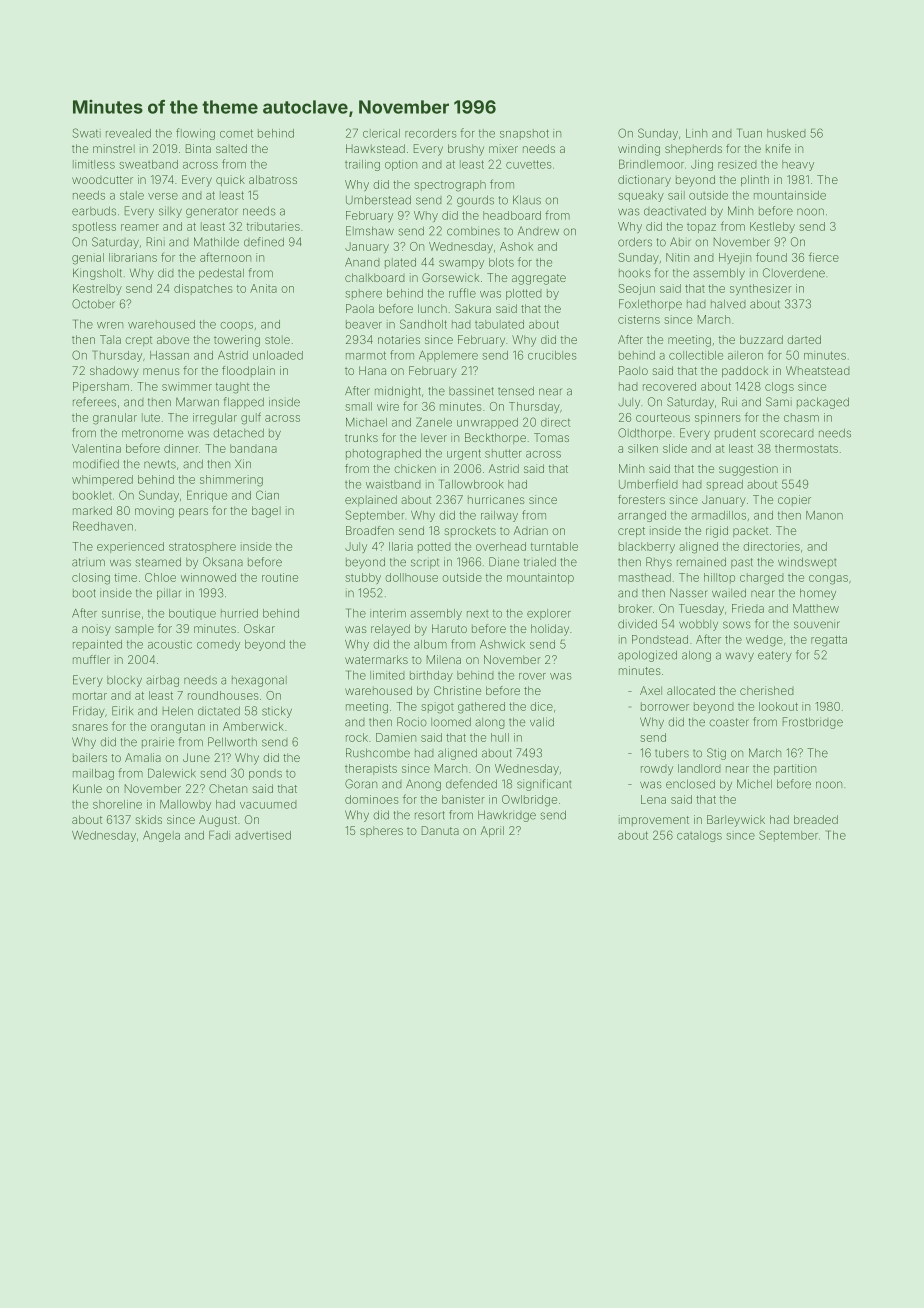 This document has width=924, height=1308. I want to click on husked, so click(786, 133).
